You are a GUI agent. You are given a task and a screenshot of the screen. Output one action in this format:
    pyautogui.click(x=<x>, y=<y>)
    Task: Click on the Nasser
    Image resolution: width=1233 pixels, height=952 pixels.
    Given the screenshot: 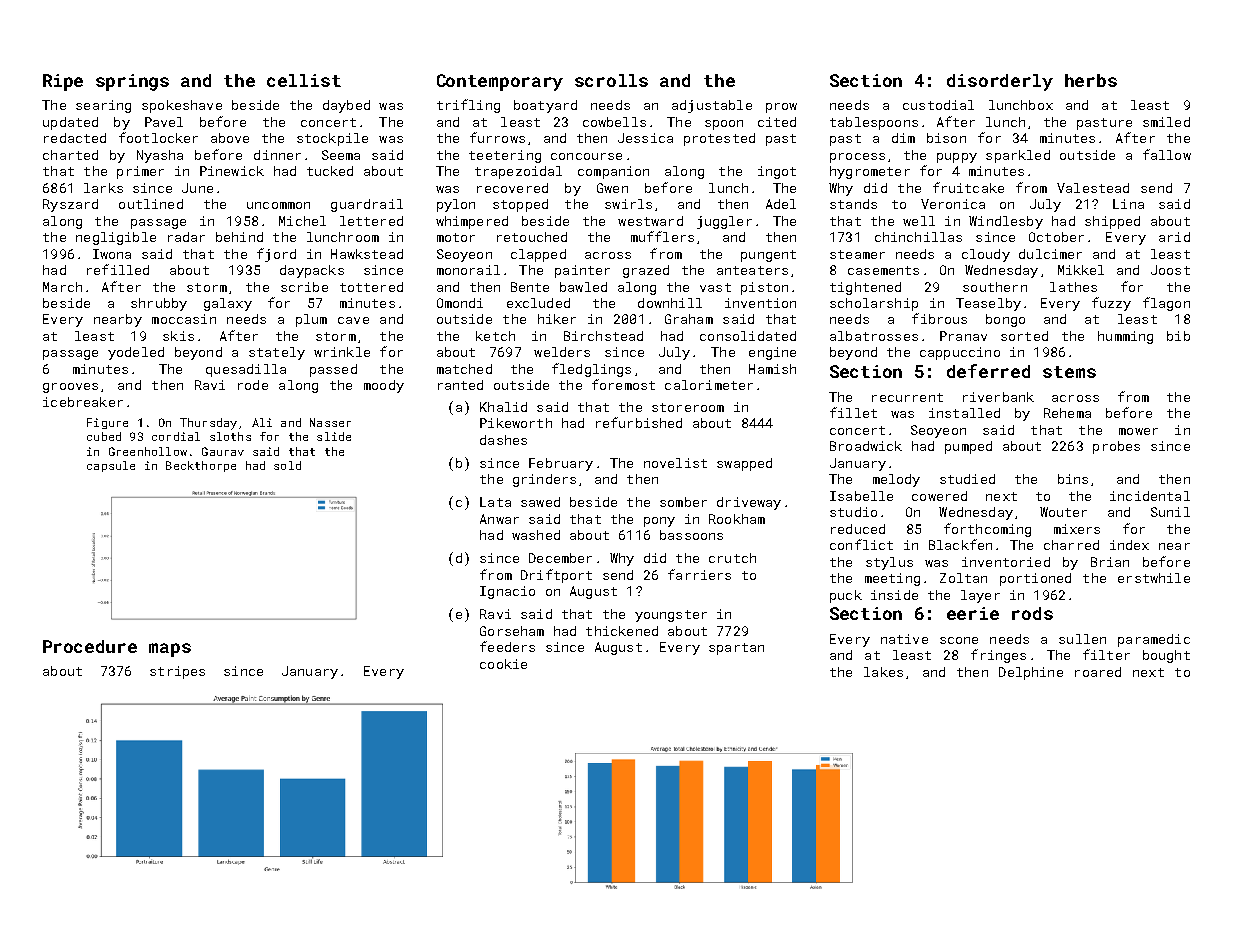 What is the action you would take?
    pyautogui.click(x=330, y=422)
